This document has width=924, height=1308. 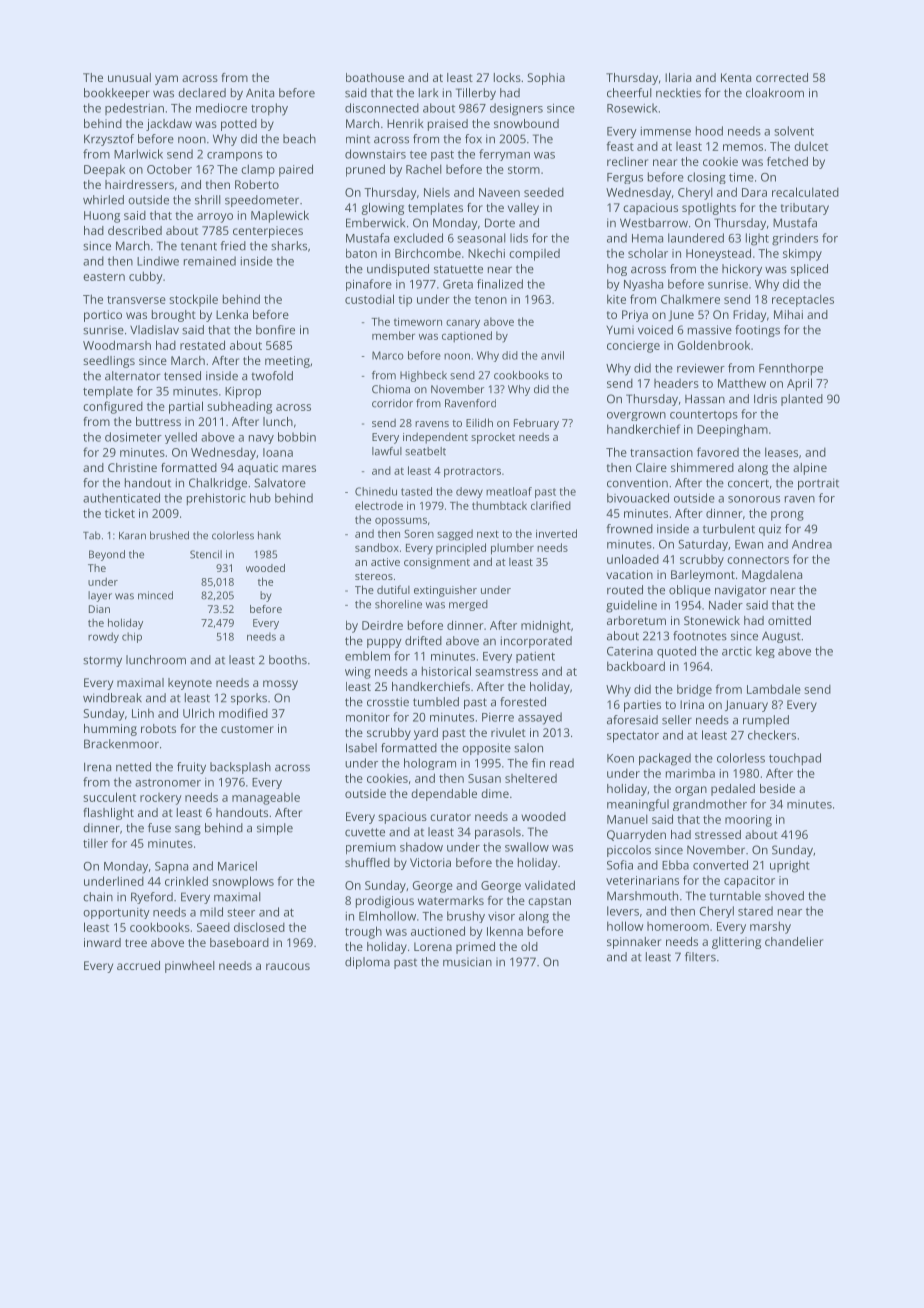 I want to click on Rosewick, so click(x=632, y=108).
